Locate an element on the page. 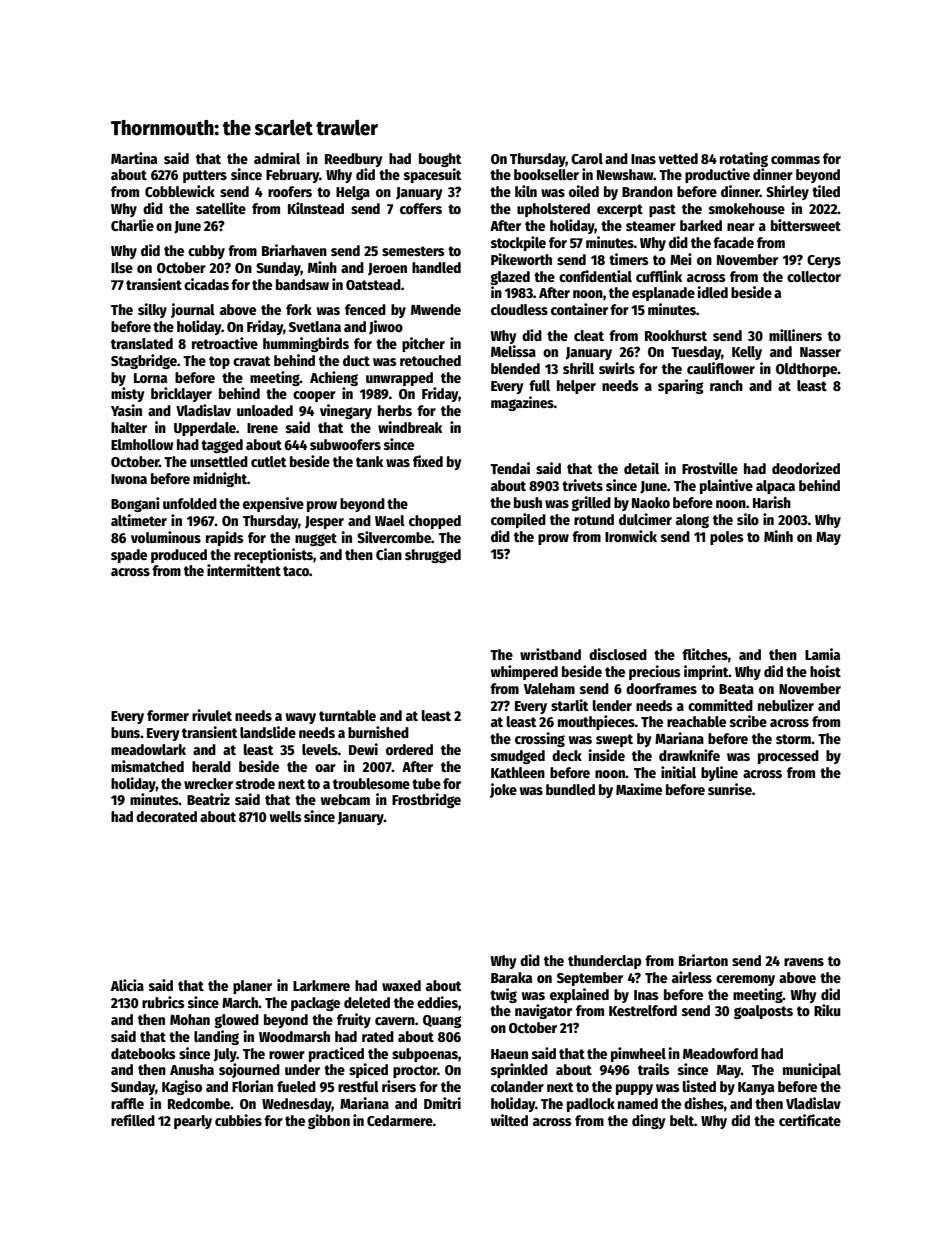 The width and height of the image is (952, 1233). admiral is located at coordinates (277, 158).
